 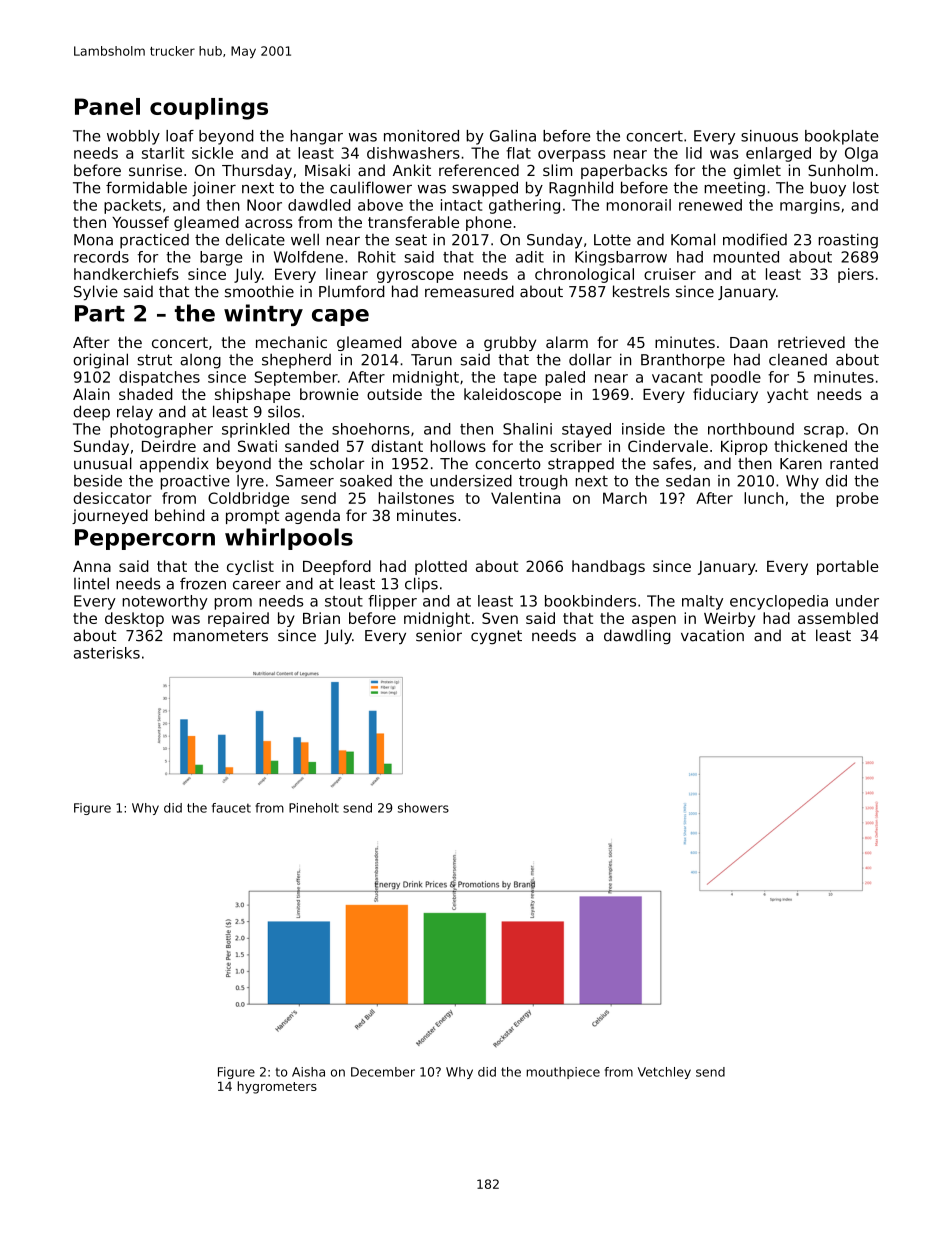 I want to click on Pineholt, so click(x=314, y=808).
